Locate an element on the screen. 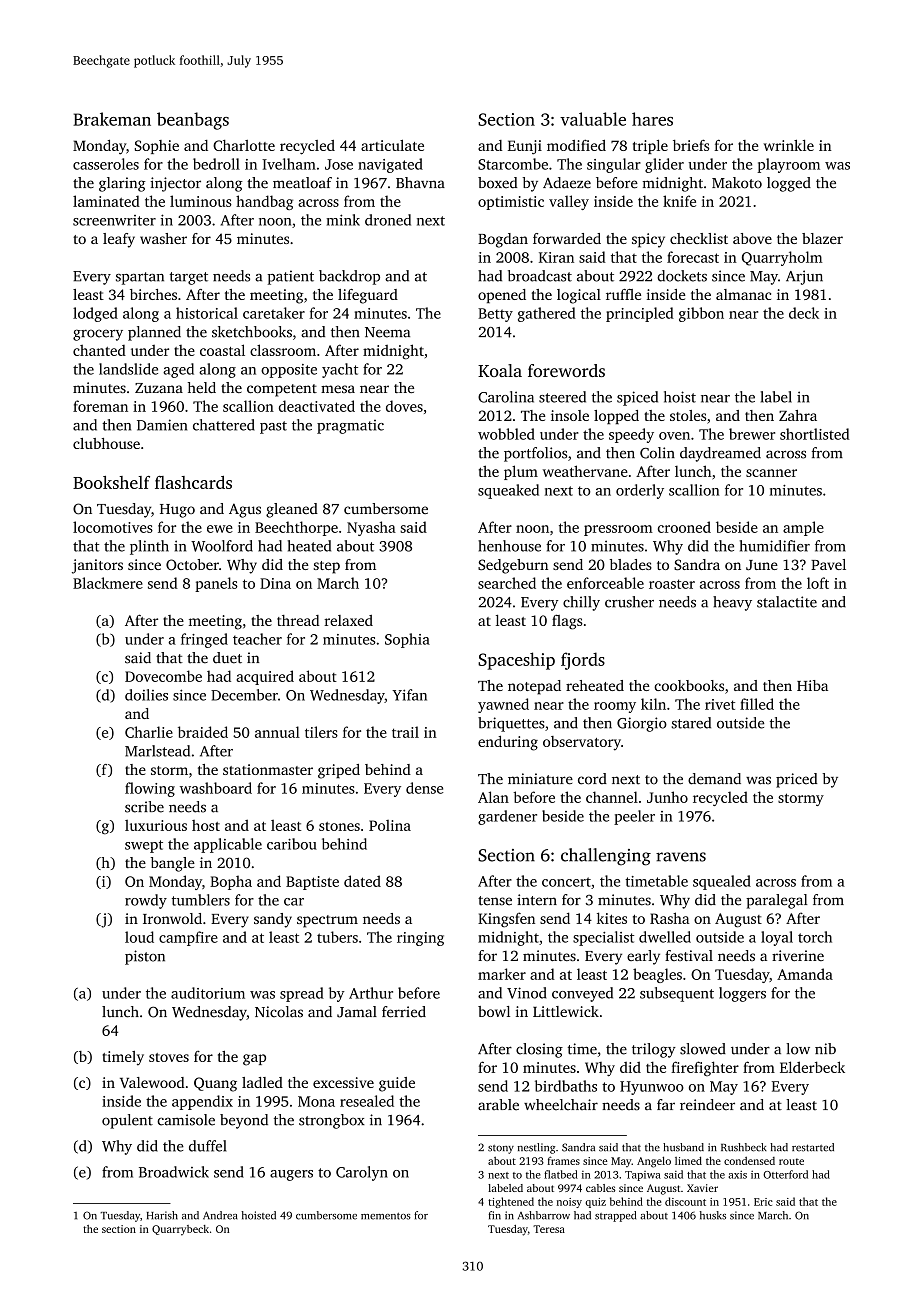 This screenshot has height=1308, width=924. lifeguard is located at coordinates (368, 296).
